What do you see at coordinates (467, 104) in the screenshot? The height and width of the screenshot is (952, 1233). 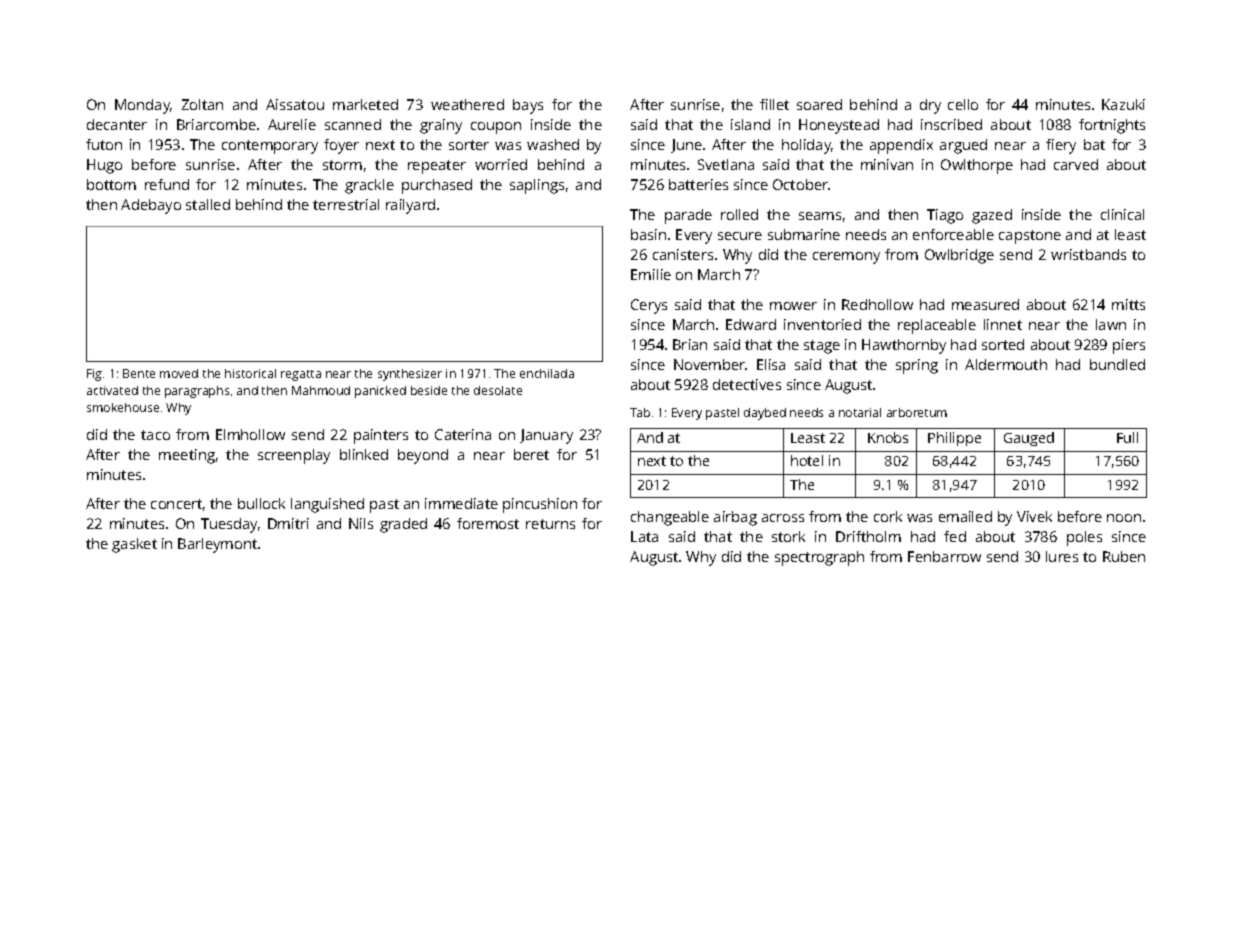 I see `weathered` at bounding box center [467, 104].
